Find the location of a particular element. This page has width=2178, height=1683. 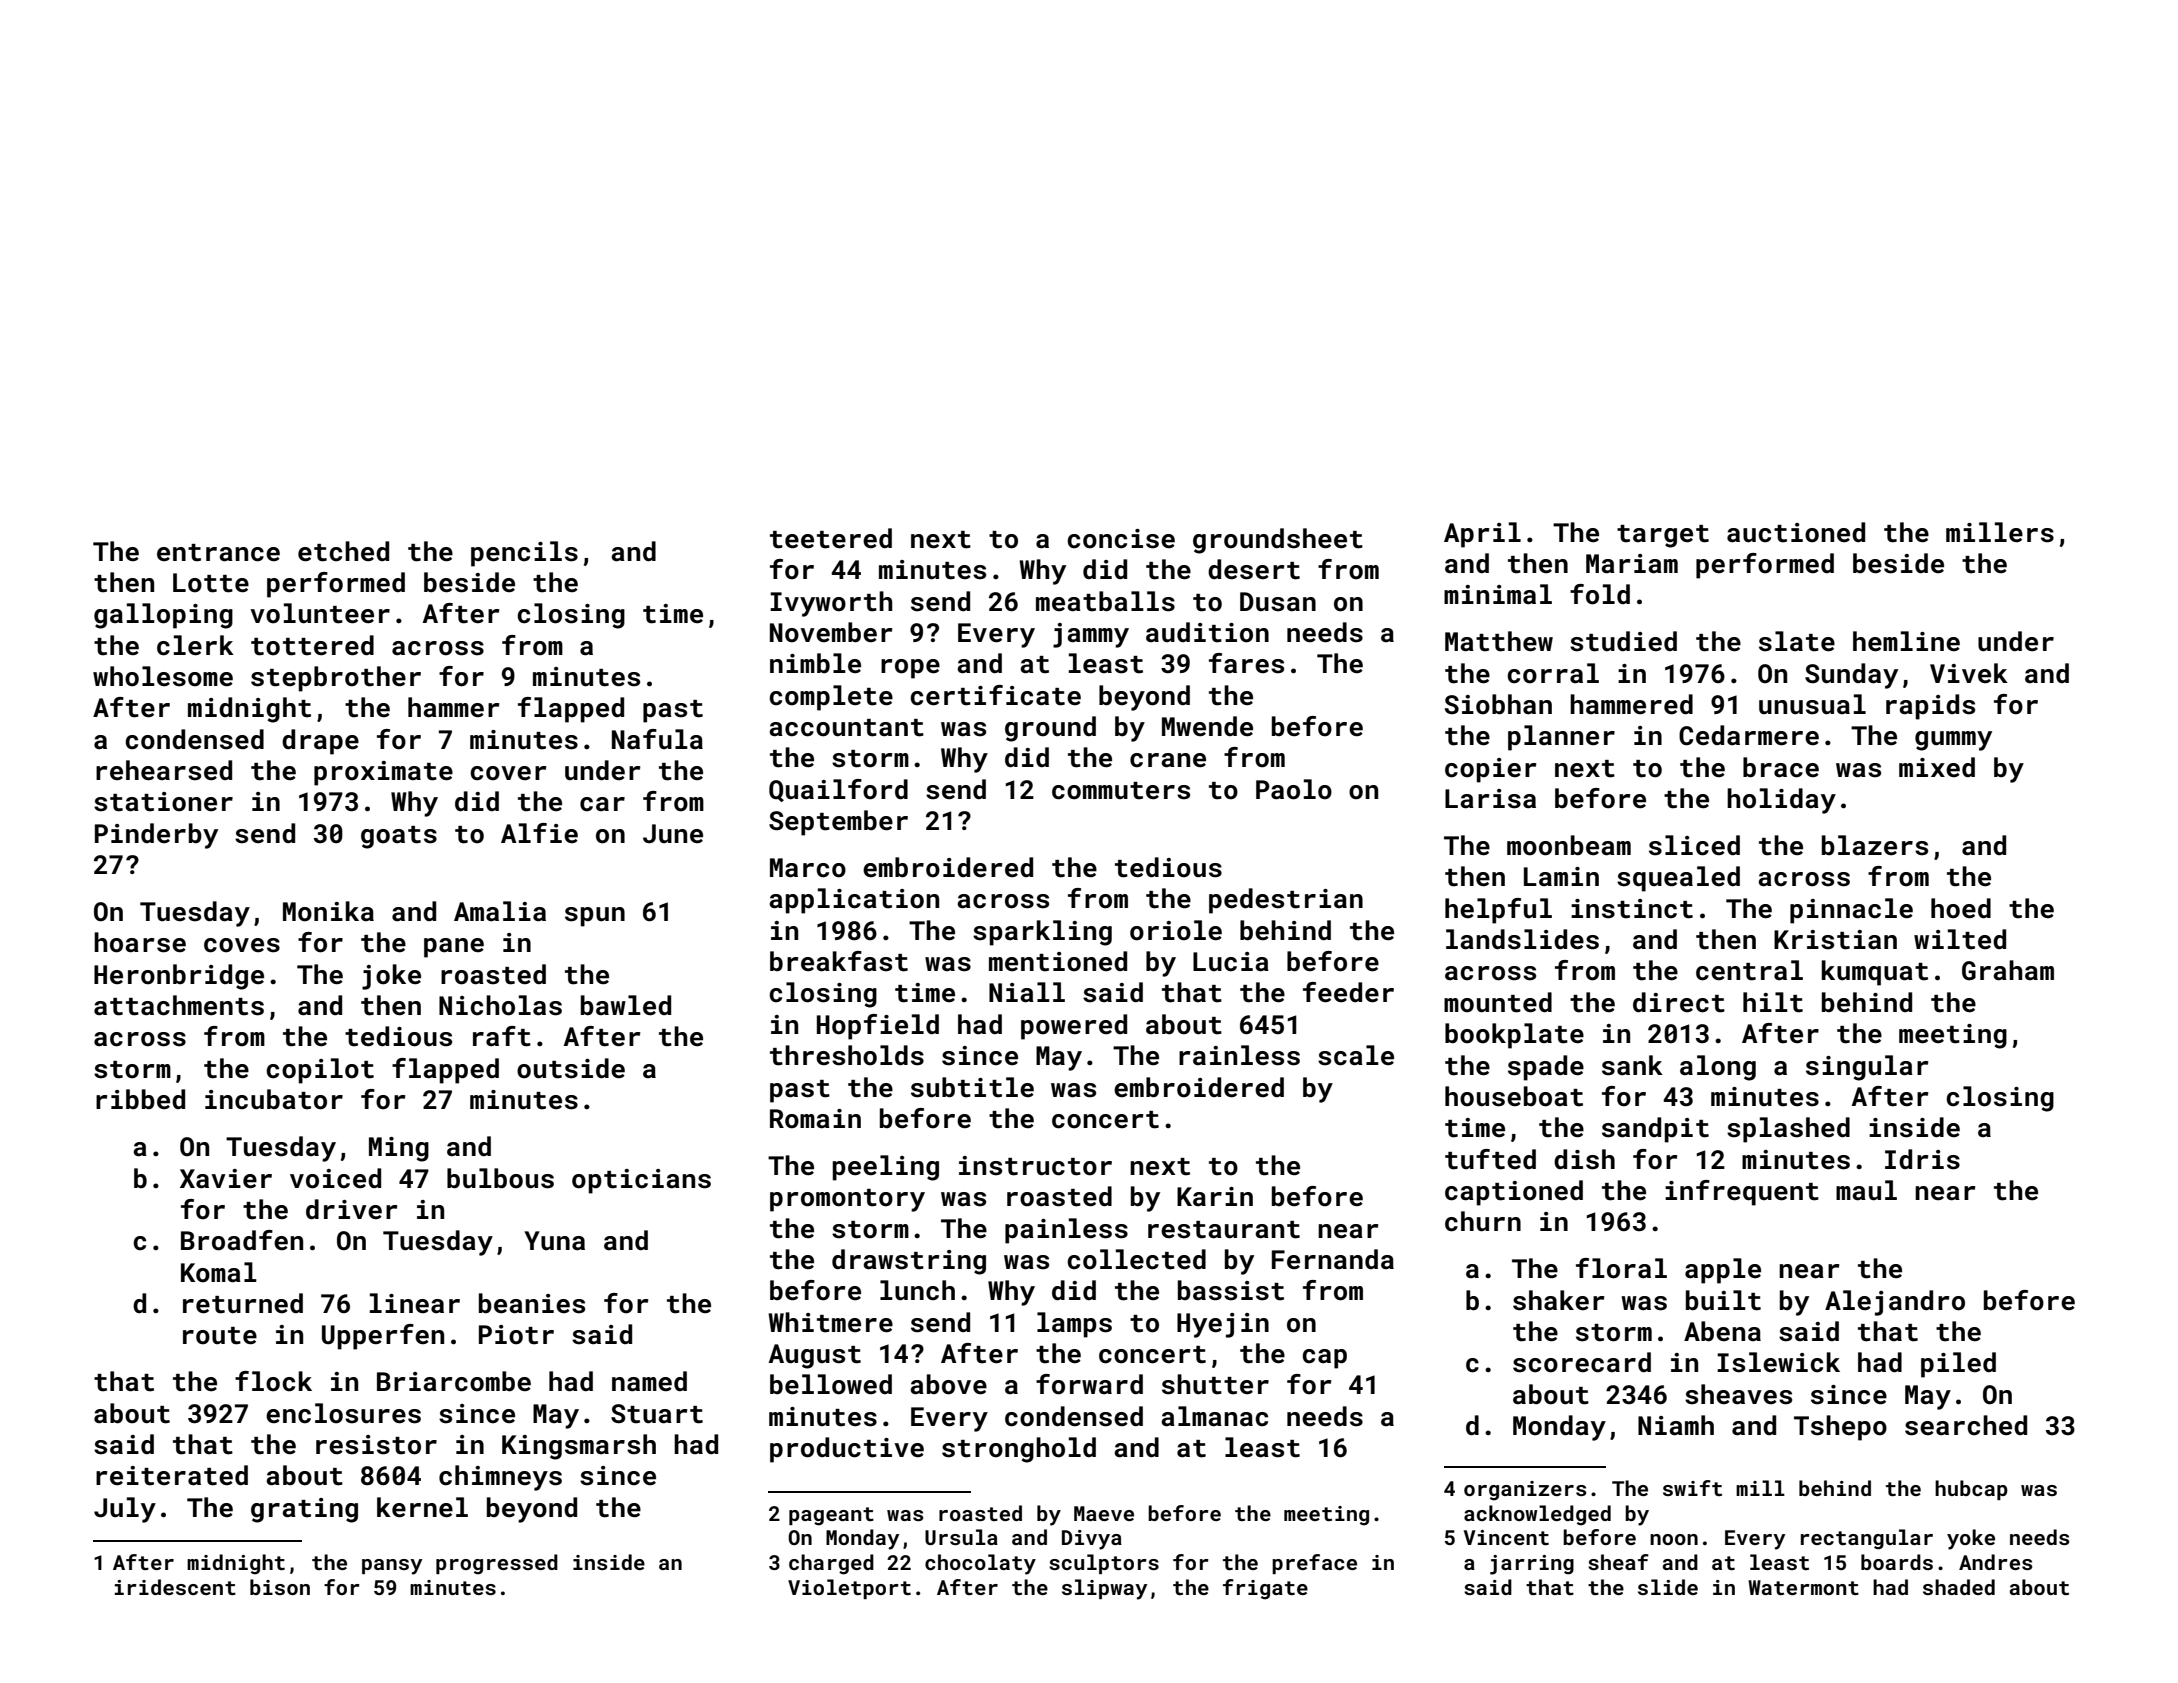

pansy is located at coordinates (392, 1567).
